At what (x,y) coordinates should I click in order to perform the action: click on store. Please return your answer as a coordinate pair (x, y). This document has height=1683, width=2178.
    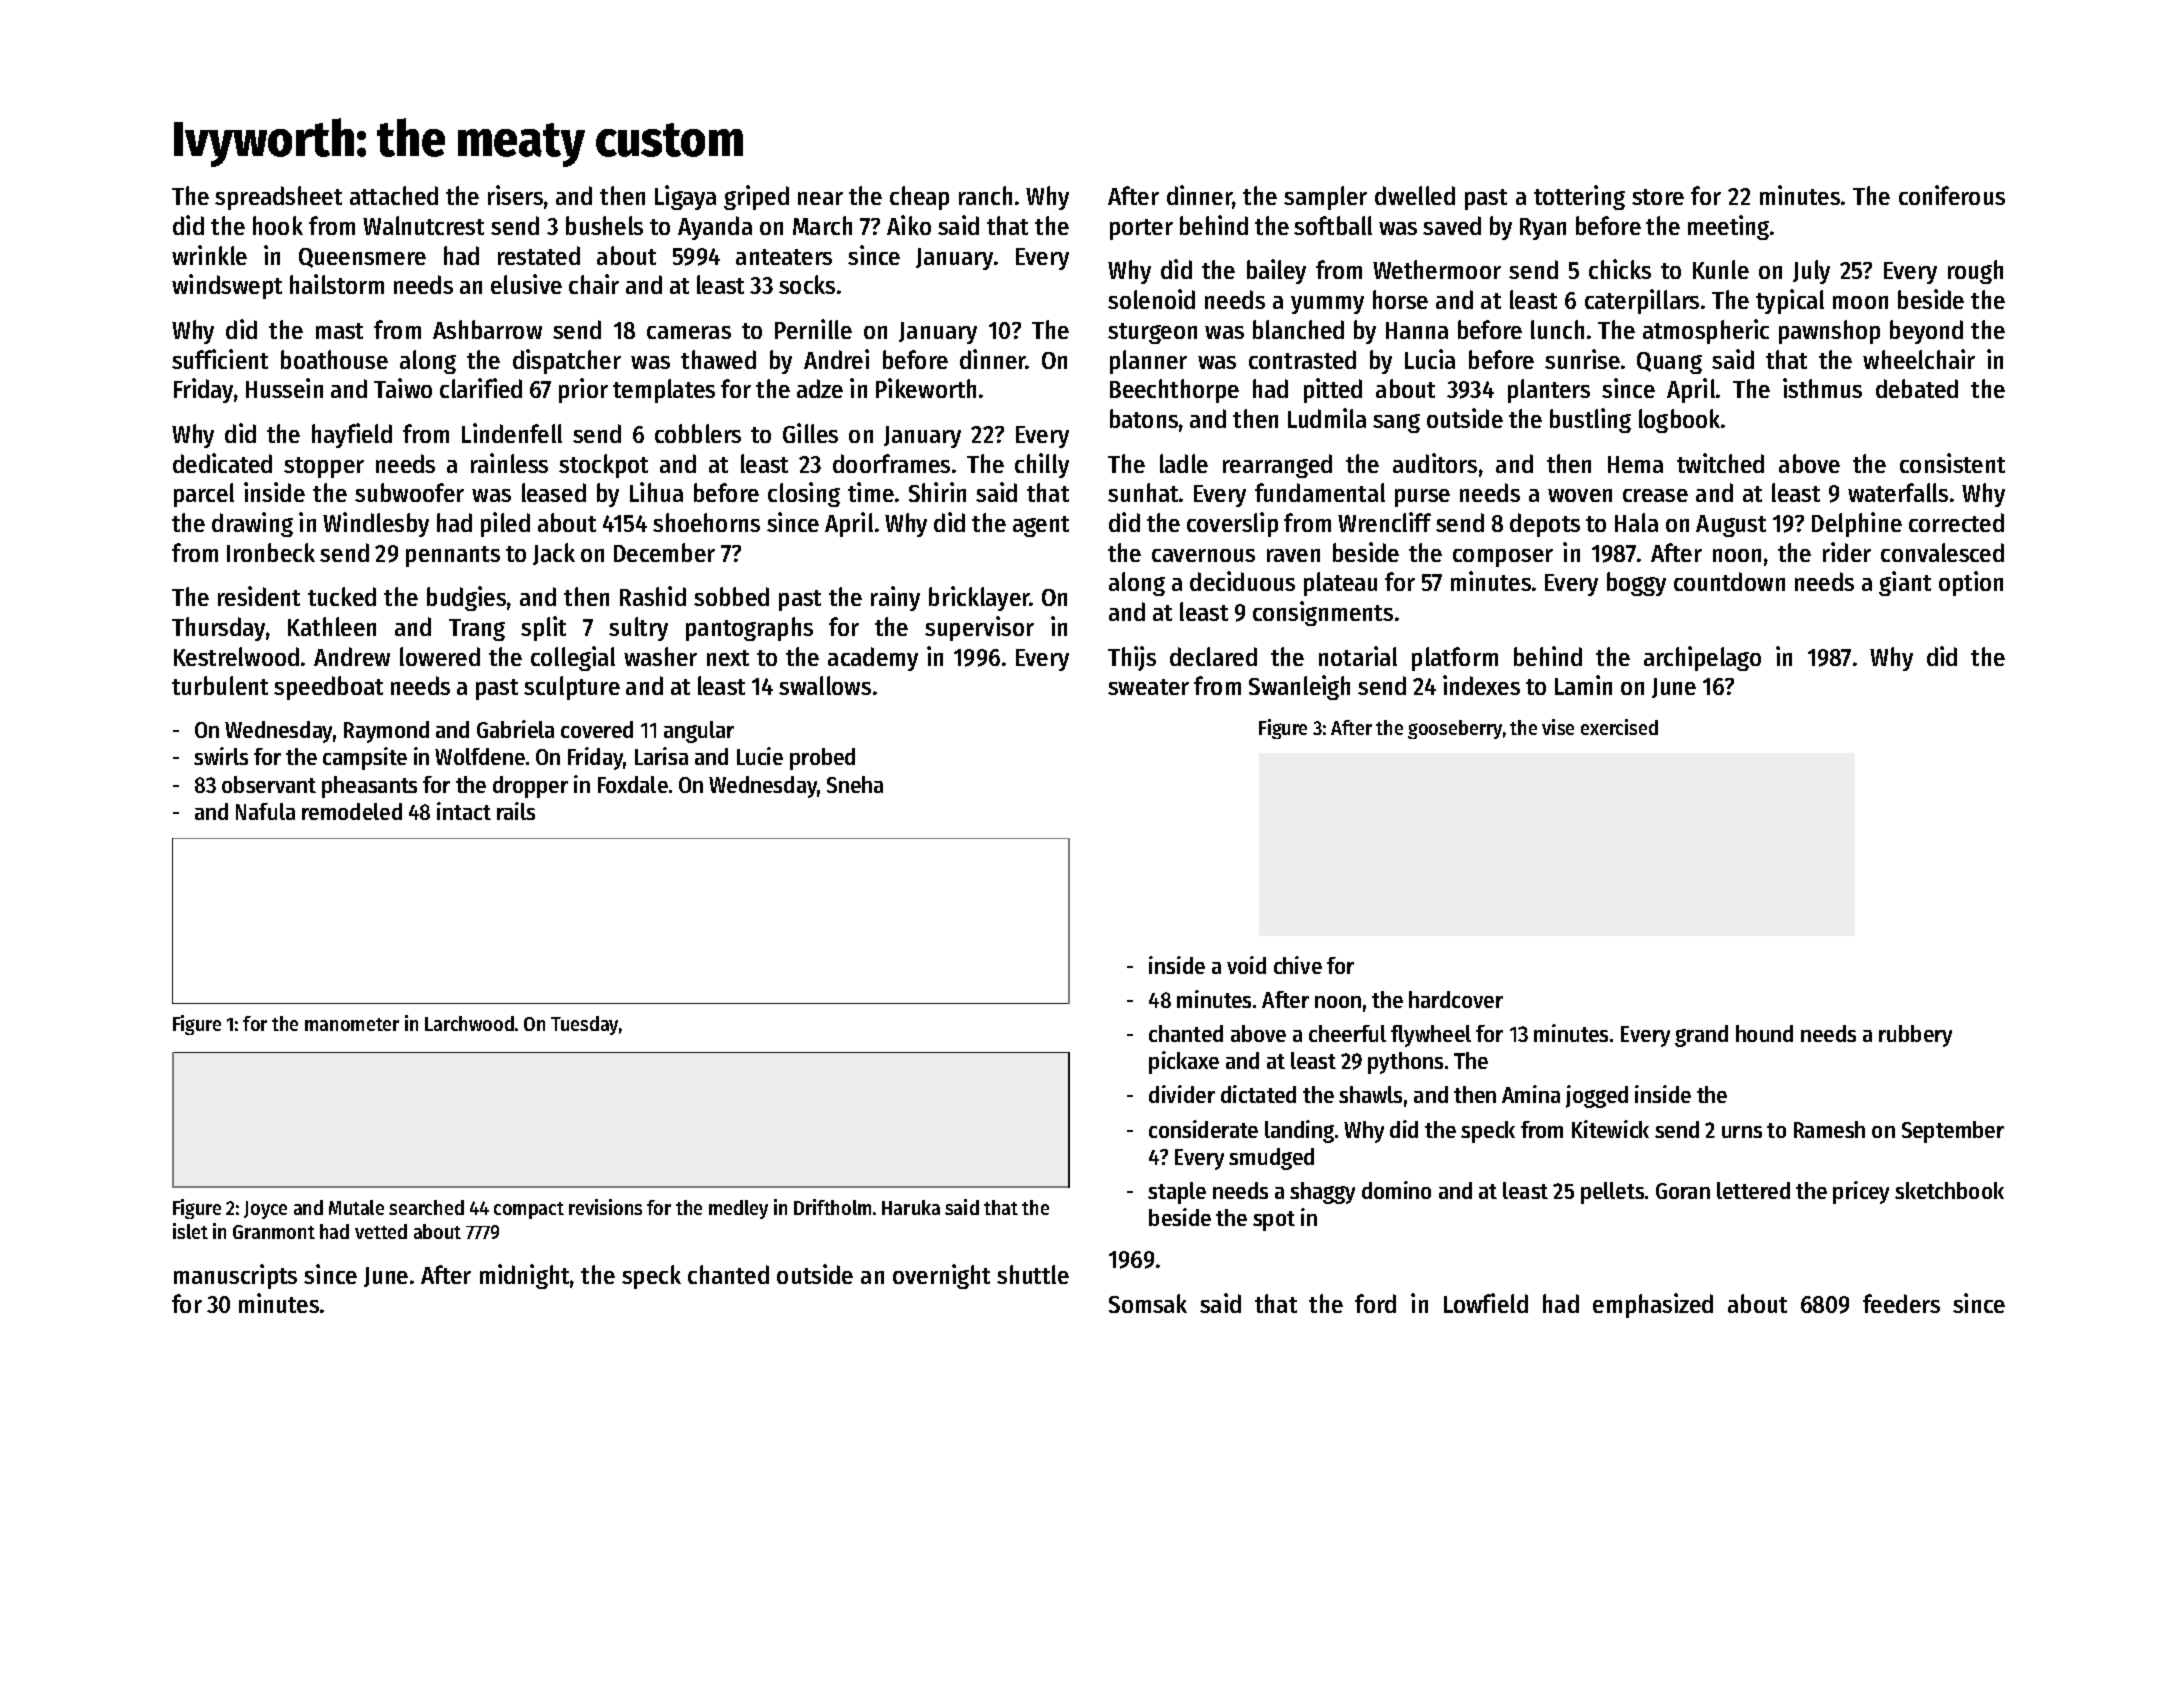
    Looking at the image, I should click on (1658, 197).
